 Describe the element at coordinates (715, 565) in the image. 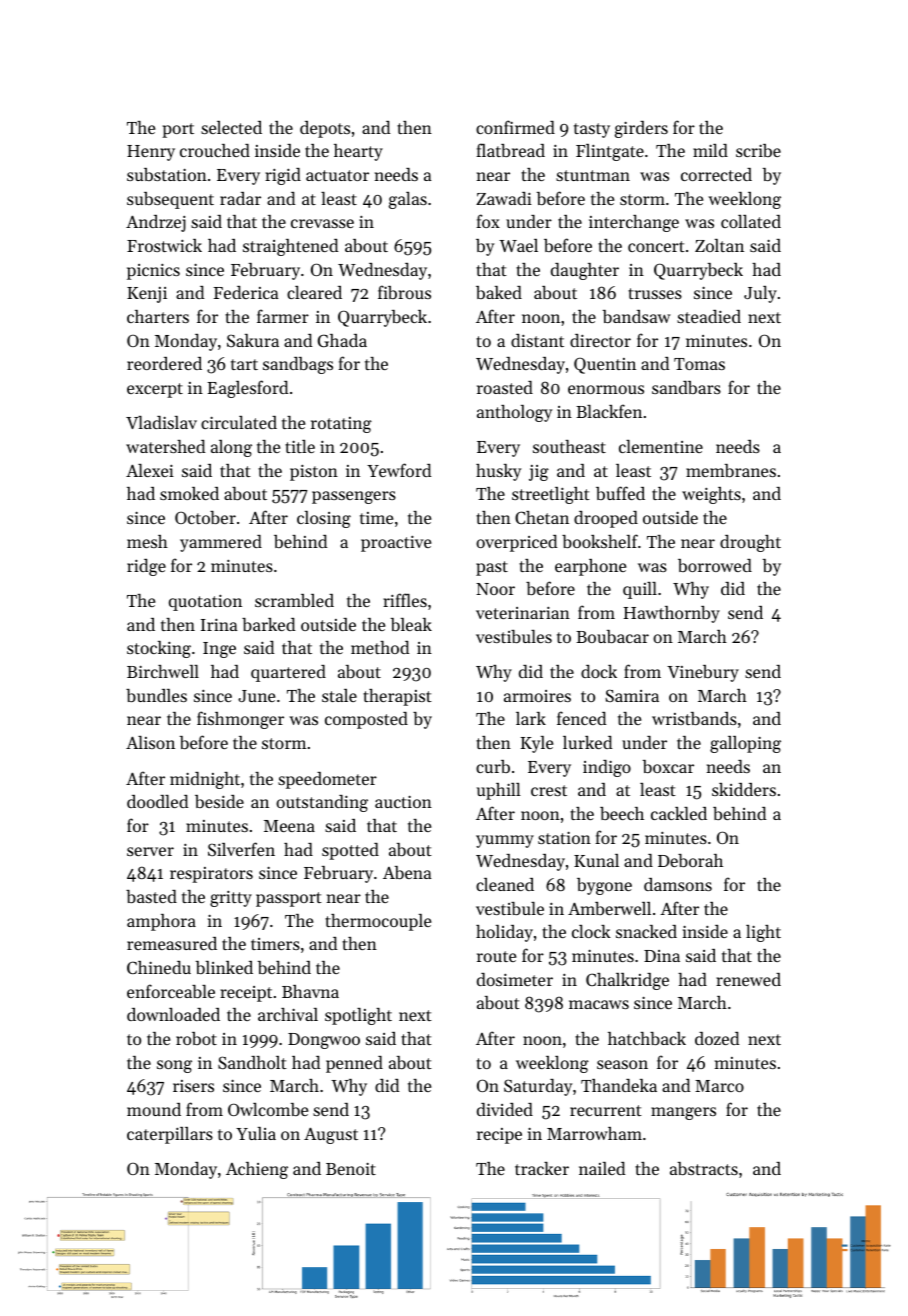

I see `borrowed` at that location.
